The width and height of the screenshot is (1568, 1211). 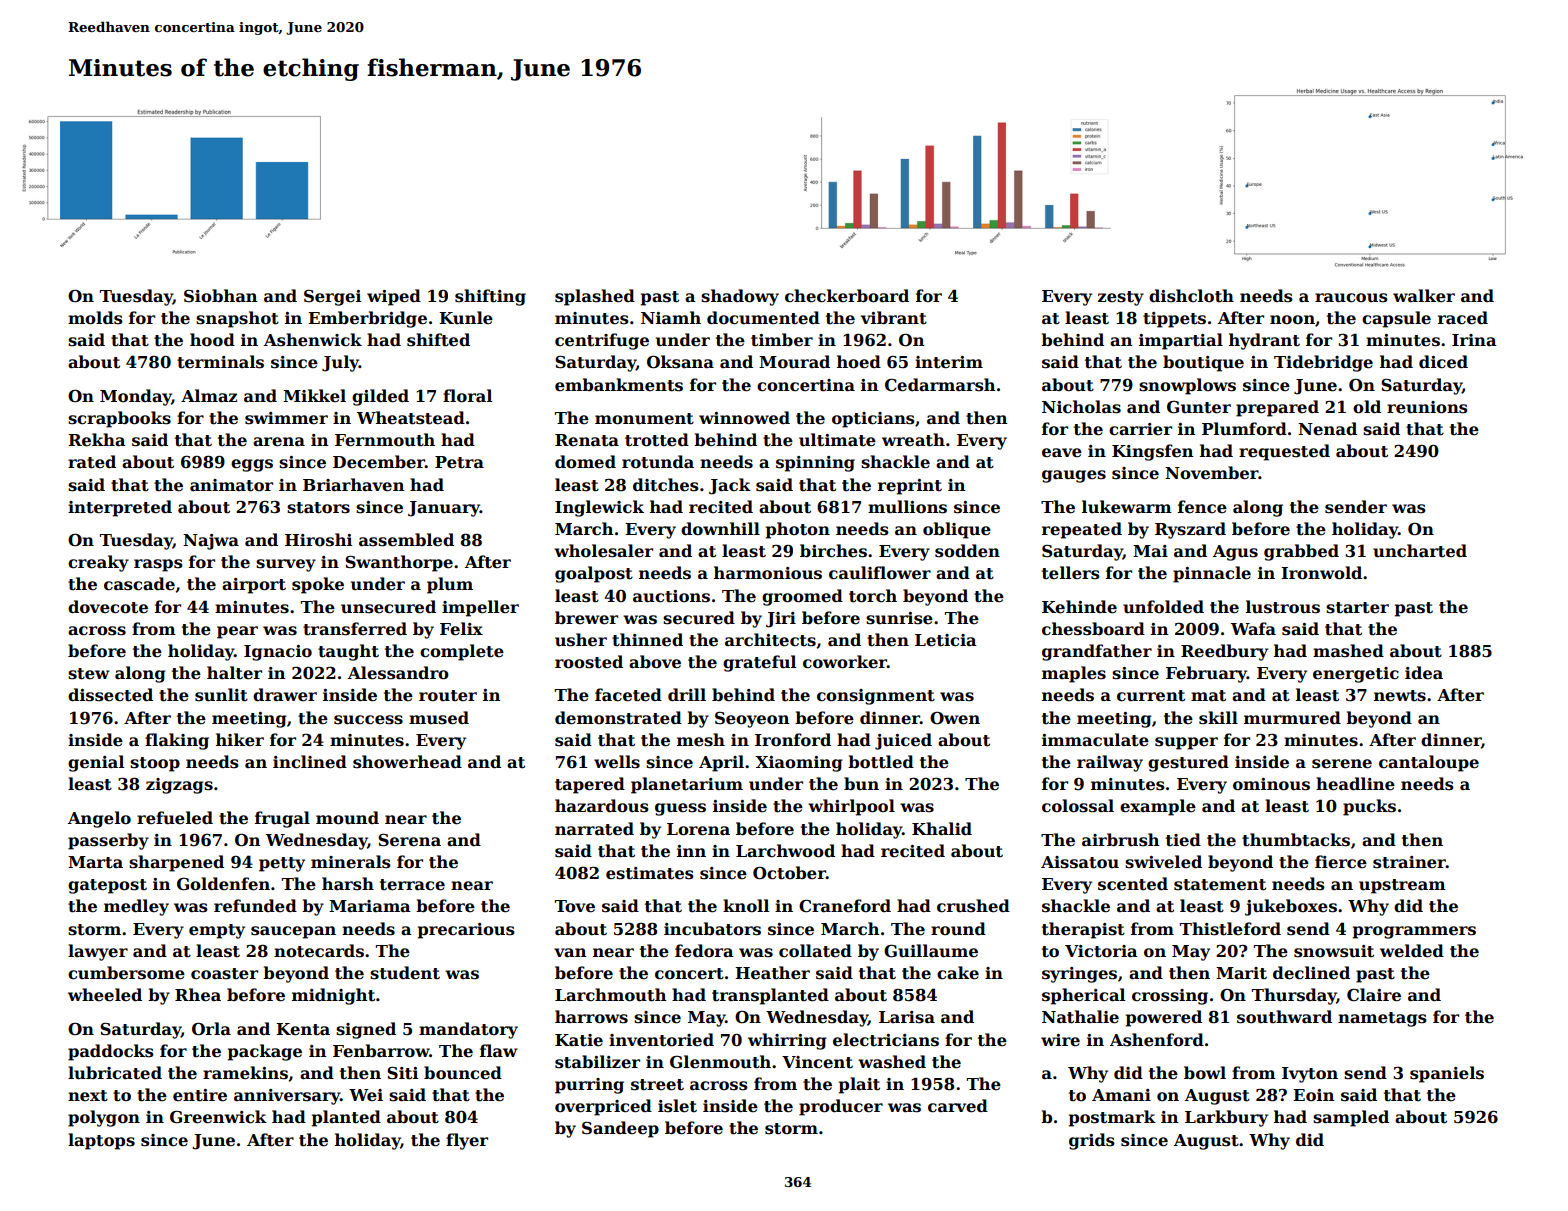 I want to click on grids, so click(x=1092, y=1141).
